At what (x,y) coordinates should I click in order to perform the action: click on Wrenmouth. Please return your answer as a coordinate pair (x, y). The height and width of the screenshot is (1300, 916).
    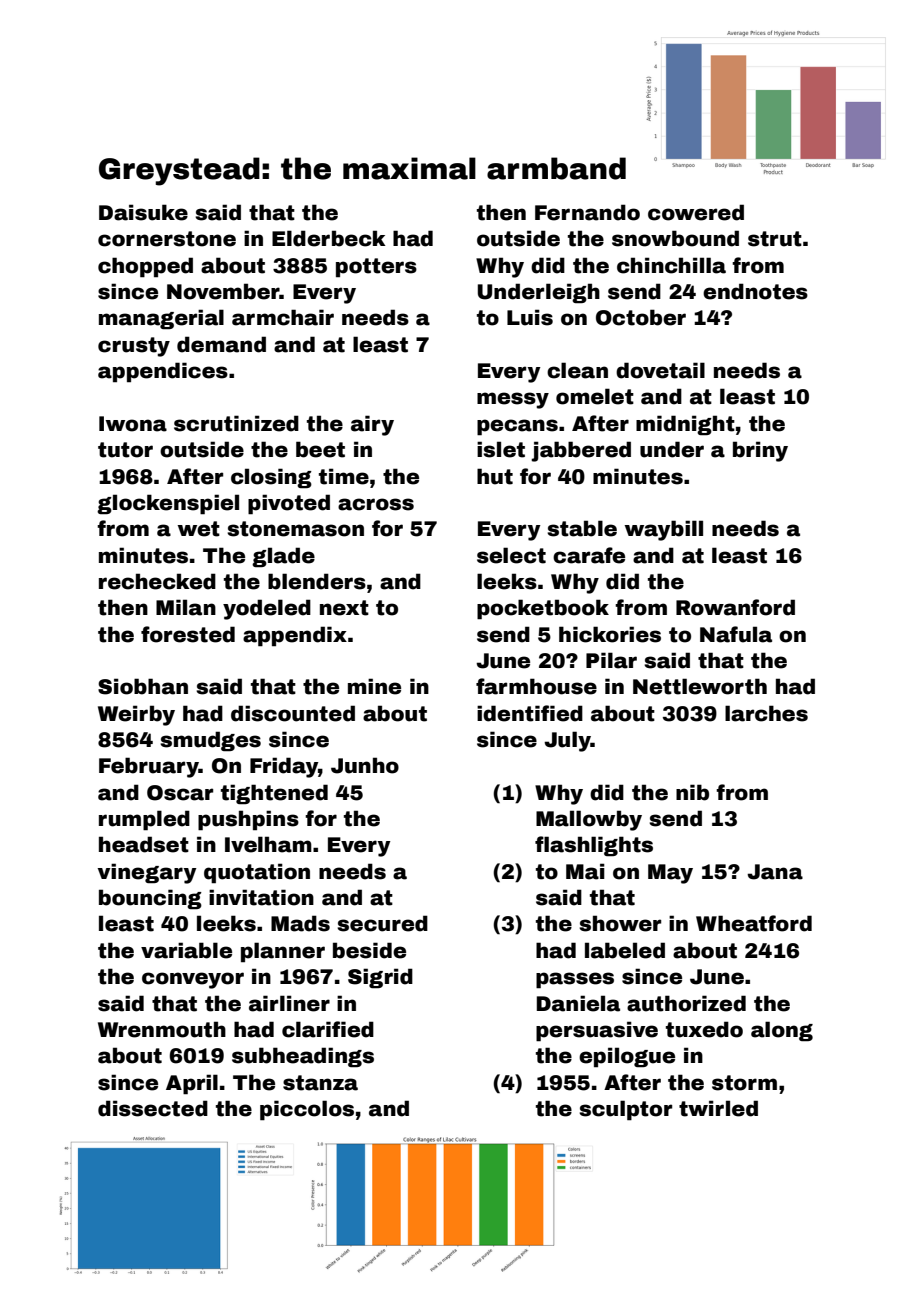
    Looking at the image, I should click on (162, 1029).
